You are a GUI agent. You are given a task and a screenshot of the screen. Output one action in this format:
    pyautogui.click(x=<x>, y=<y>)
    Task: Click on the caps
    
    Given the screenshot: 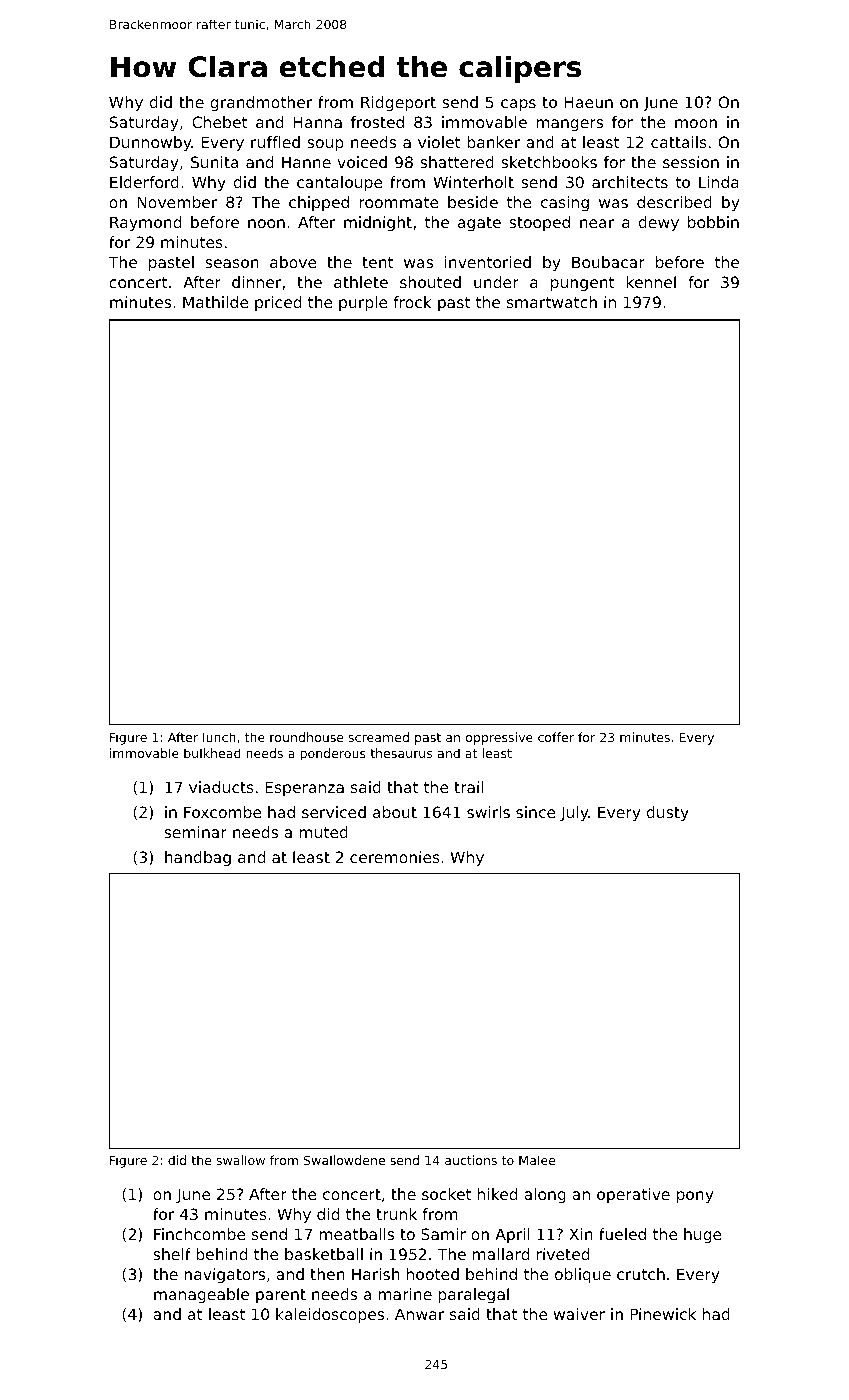 What is the action you would take?
    pyautogui.click(x=518, y=105)
